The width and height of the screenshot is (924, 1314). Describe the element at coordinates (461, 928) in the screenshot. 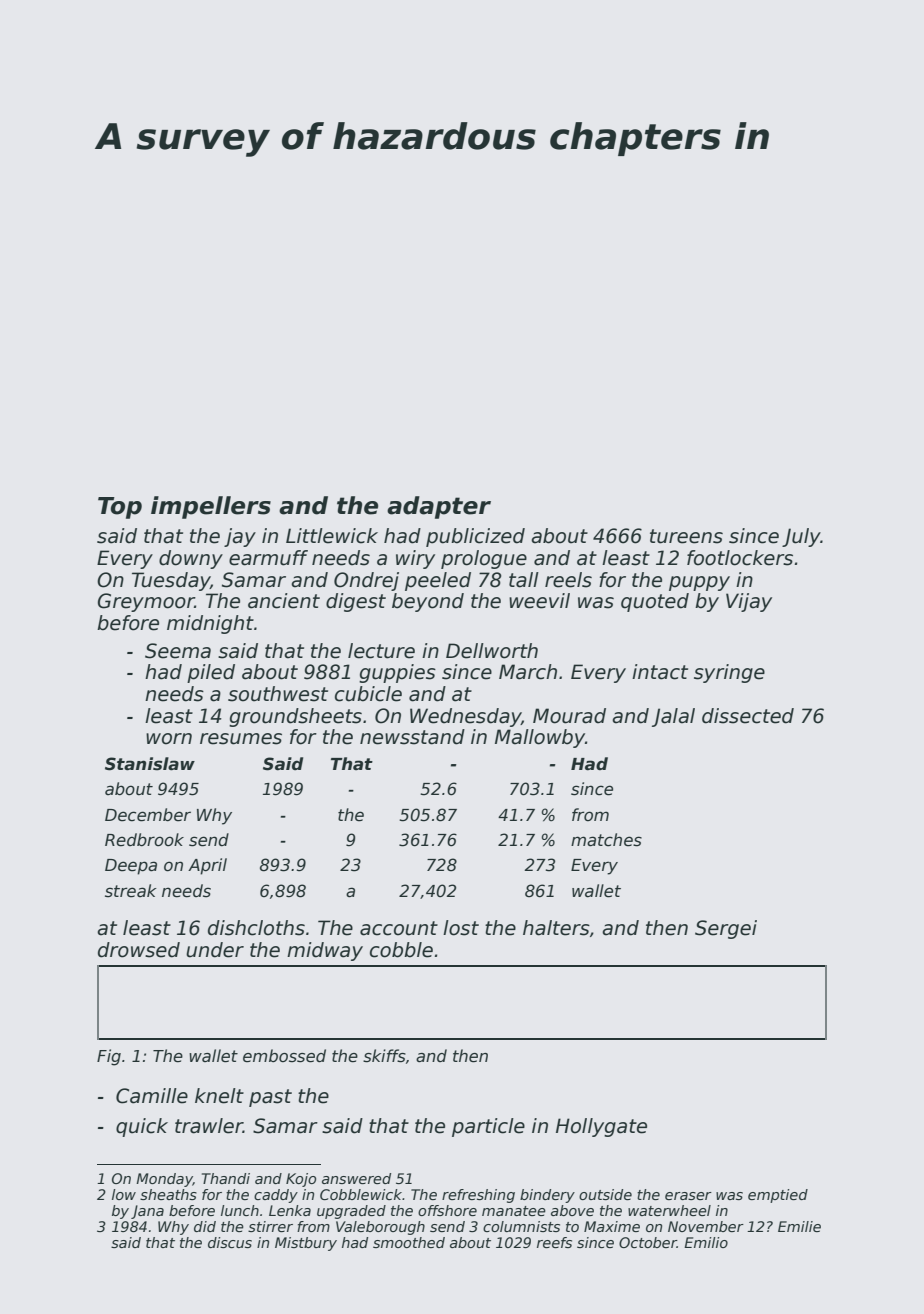

I see `lost` at that location.
